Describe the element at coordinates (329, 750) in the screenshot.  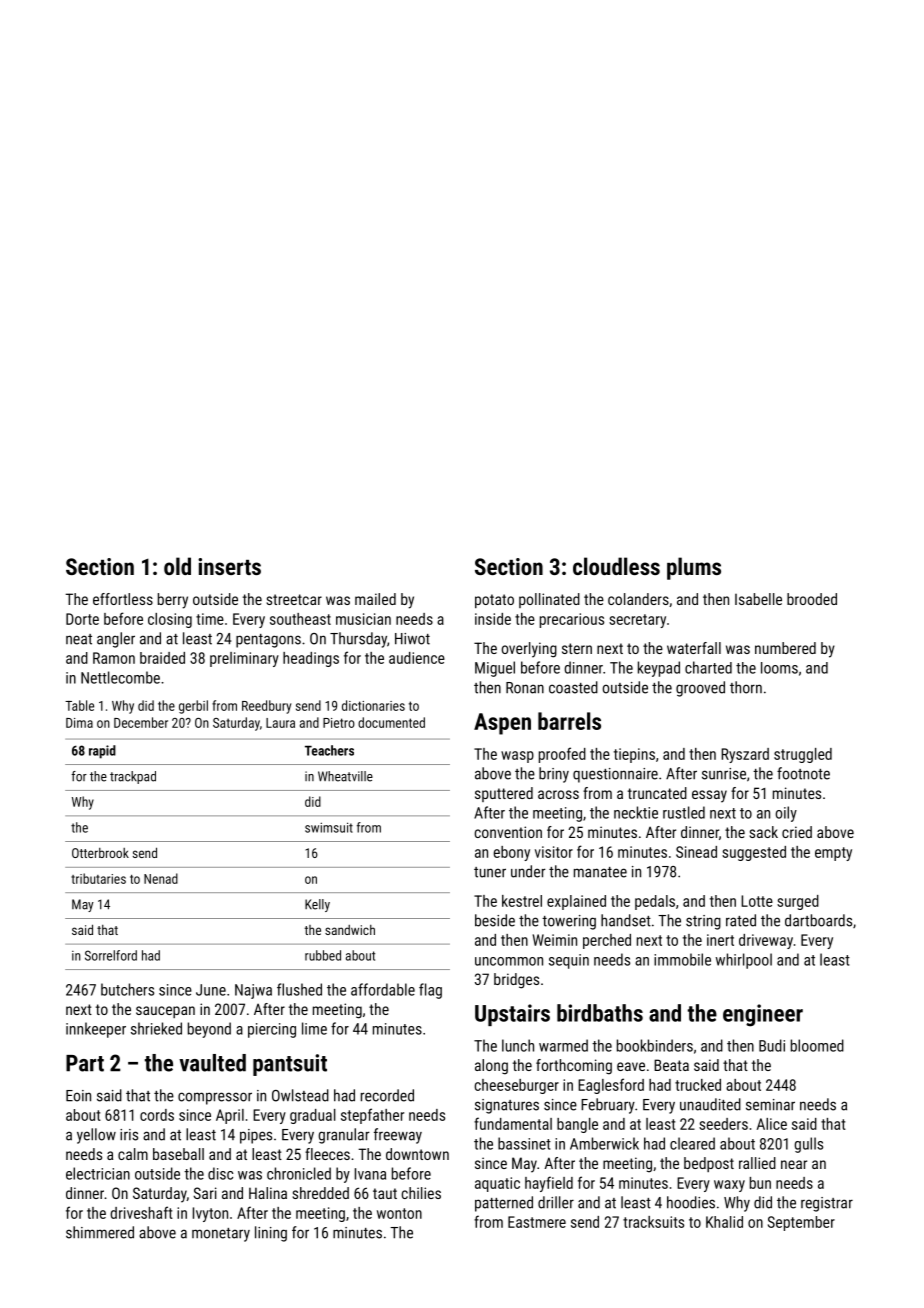
I see `Teachers` at that location.
